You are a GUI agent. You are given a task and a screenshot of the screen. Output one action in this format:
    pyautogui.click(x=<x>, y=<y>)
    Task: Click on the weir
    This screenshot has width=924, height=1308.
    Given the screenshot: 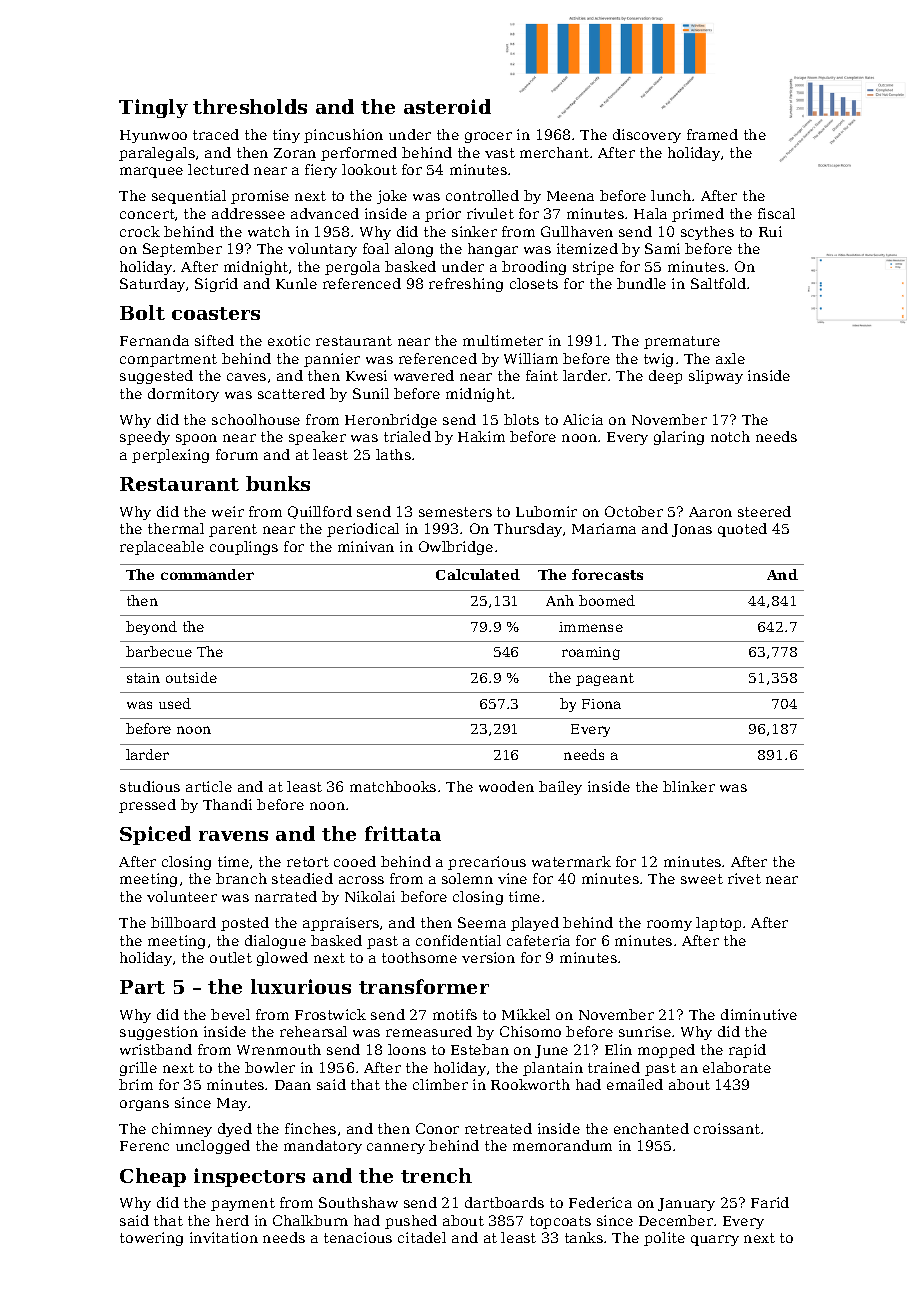 What is the action you would take?
    pyautogui.click(x=228, y=511)
